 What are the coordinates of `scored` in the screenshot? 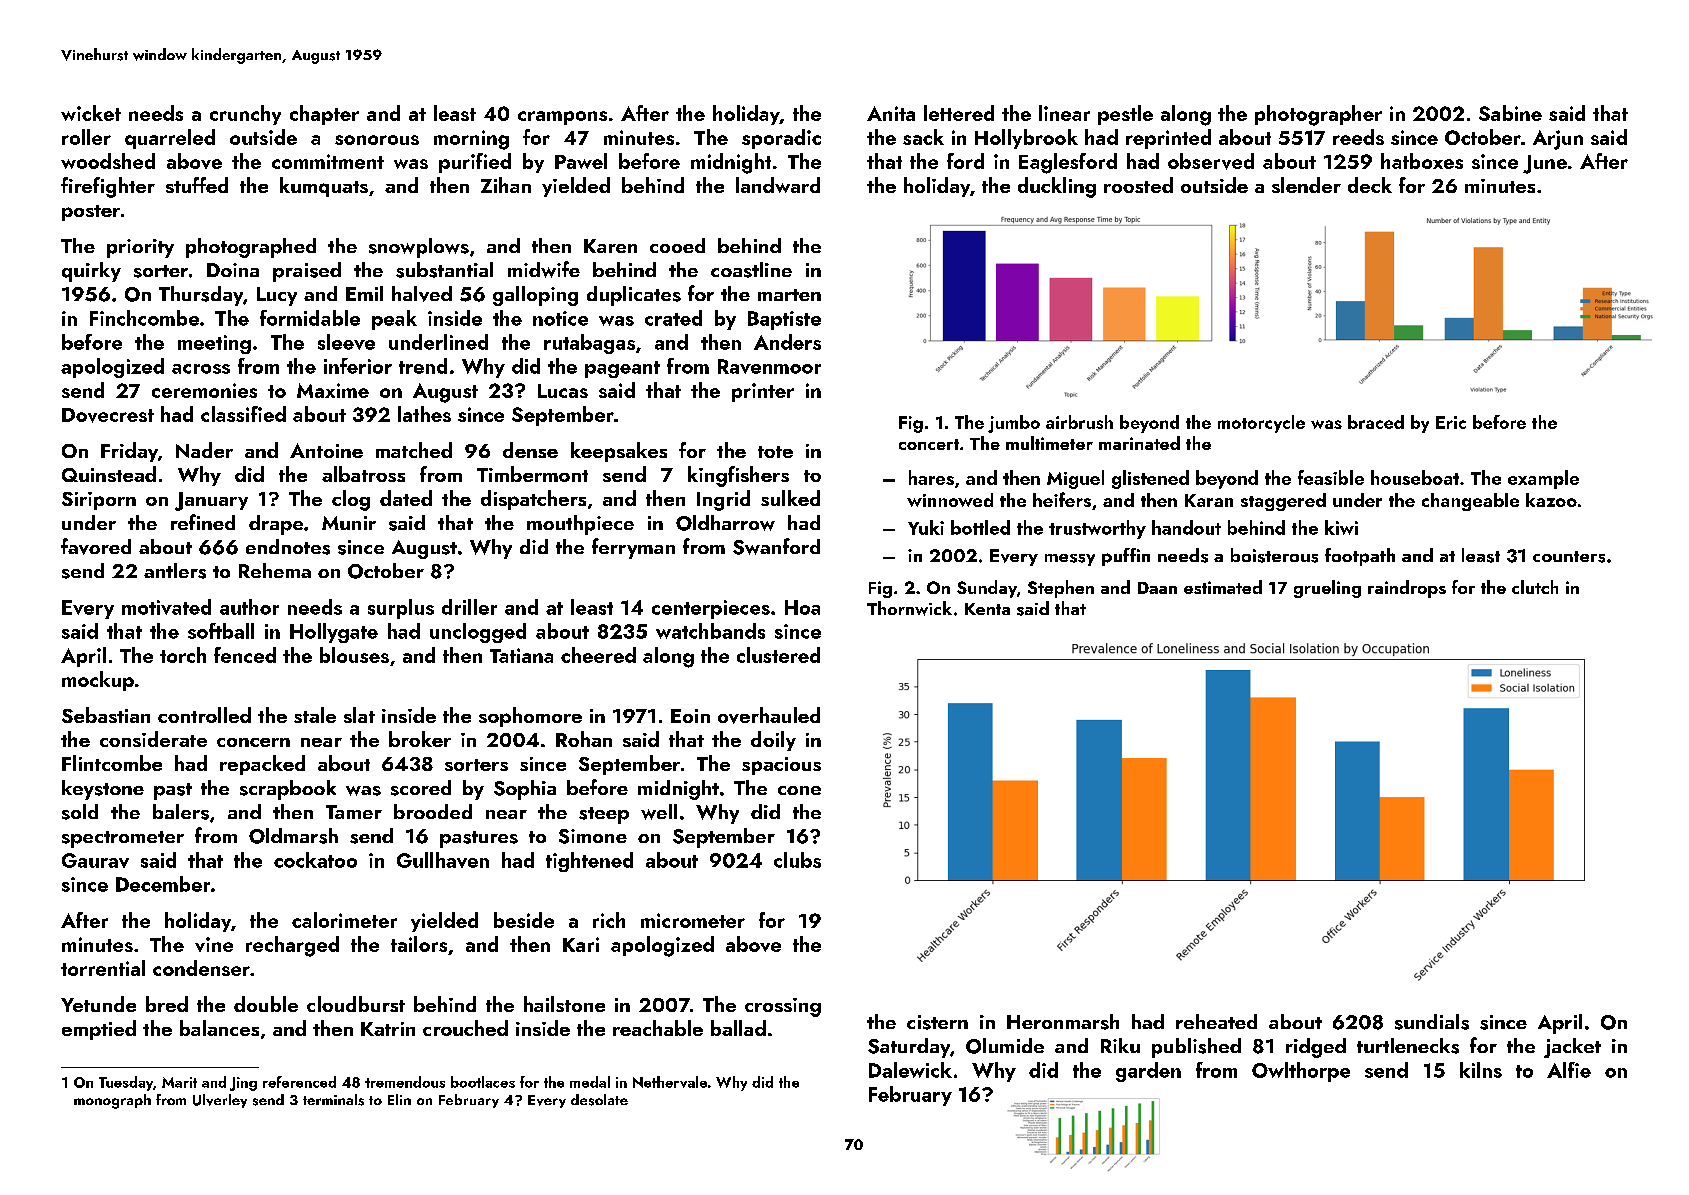 It's located at (421, 788).
